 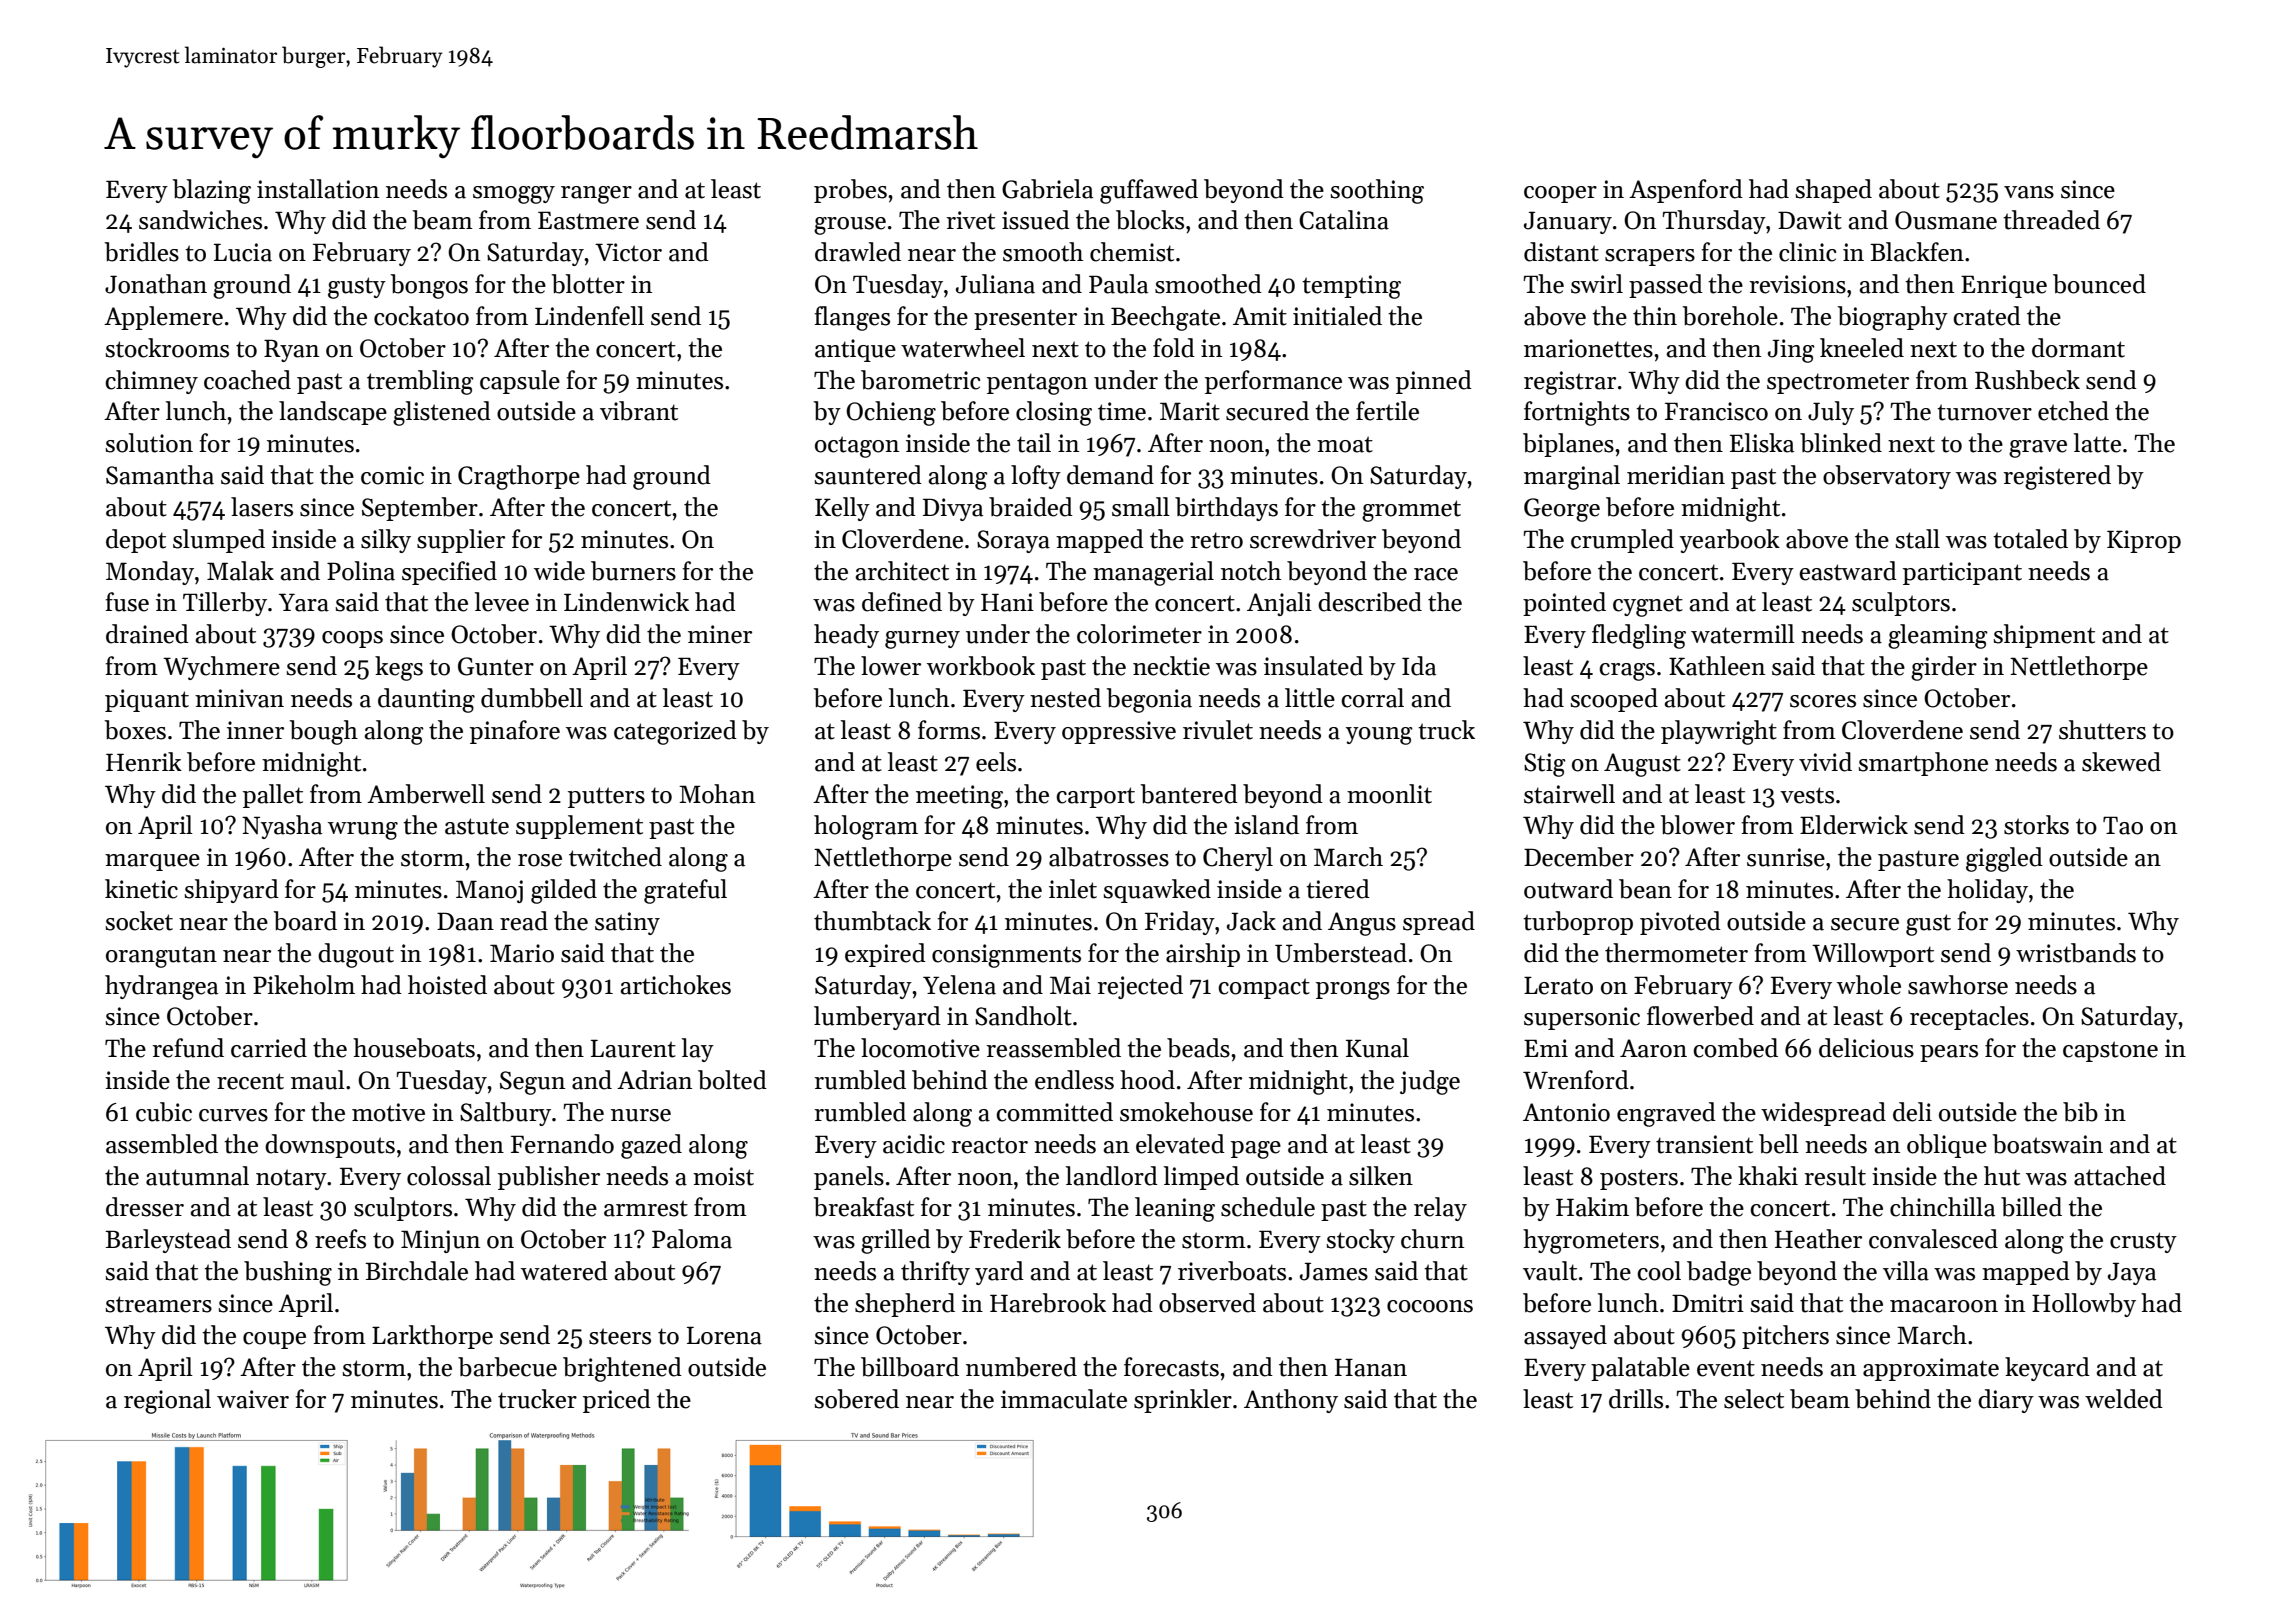 What do you see at coordinates (850, 191) in the screenshot?
I see `probes` at bounding box center [850, 191].
